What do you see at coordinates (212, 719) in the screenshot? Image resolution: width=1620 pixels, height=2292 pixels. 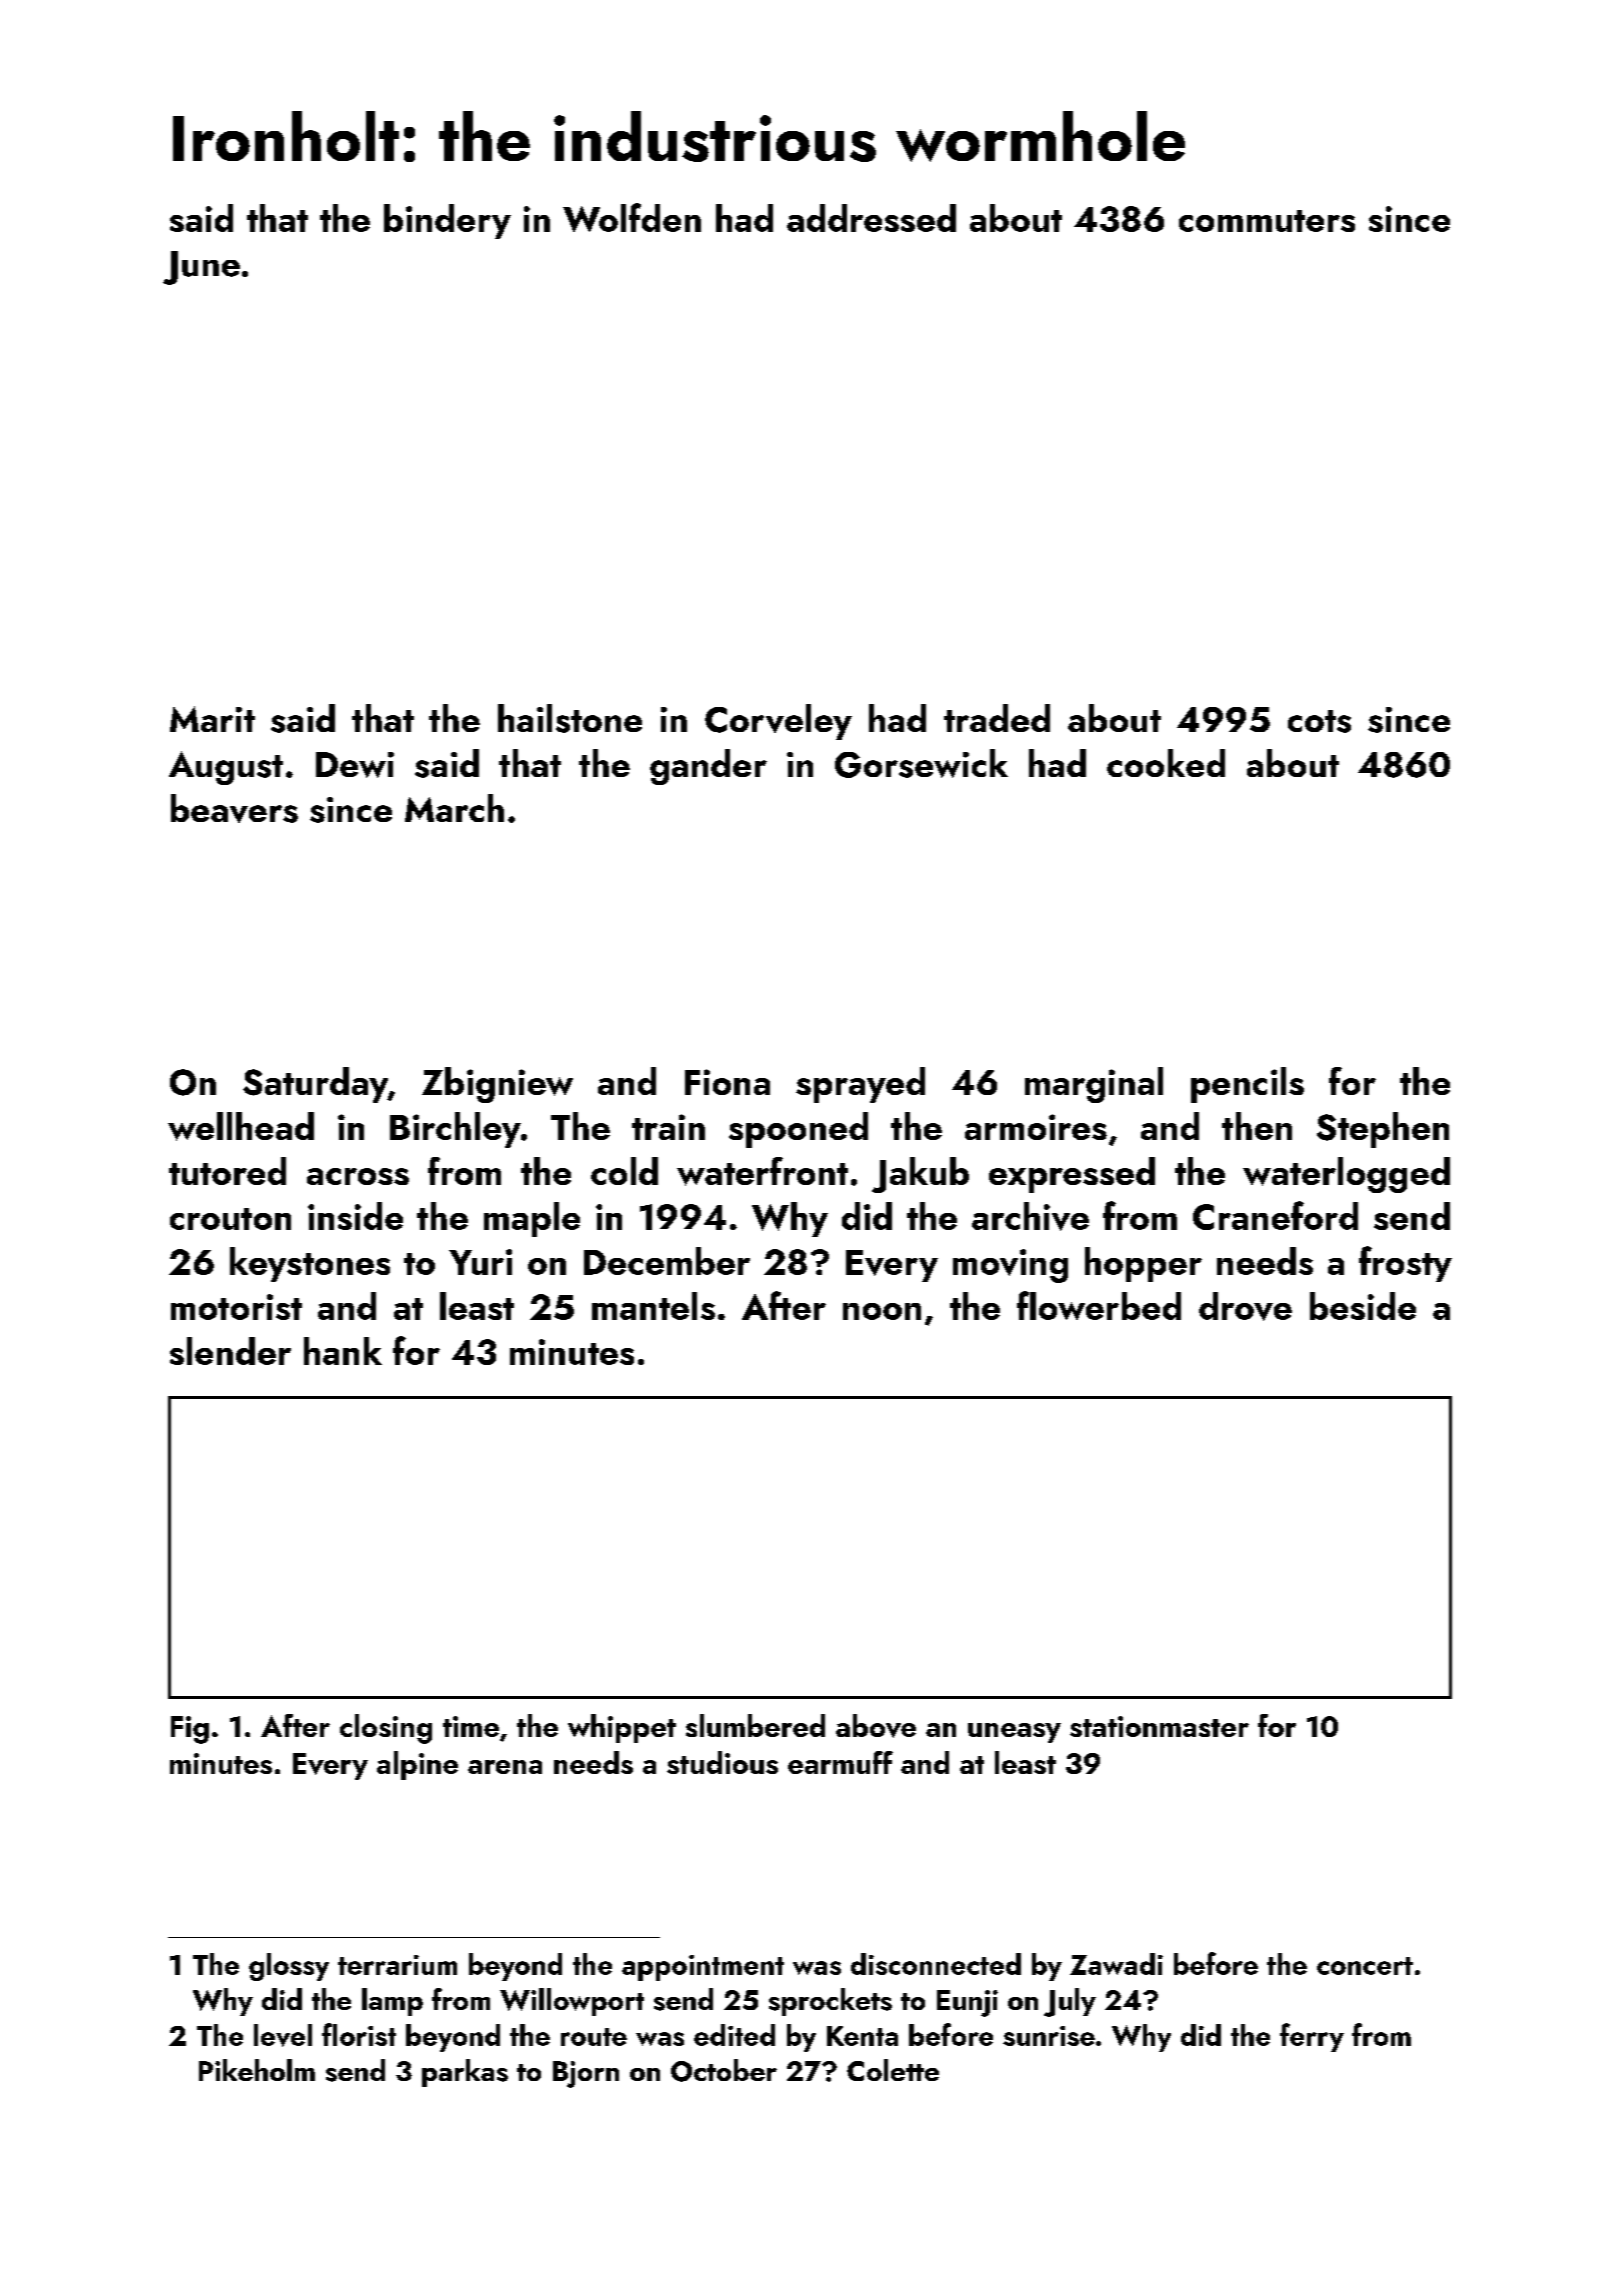 I see `Marit` at bounding box center [212, 719].
